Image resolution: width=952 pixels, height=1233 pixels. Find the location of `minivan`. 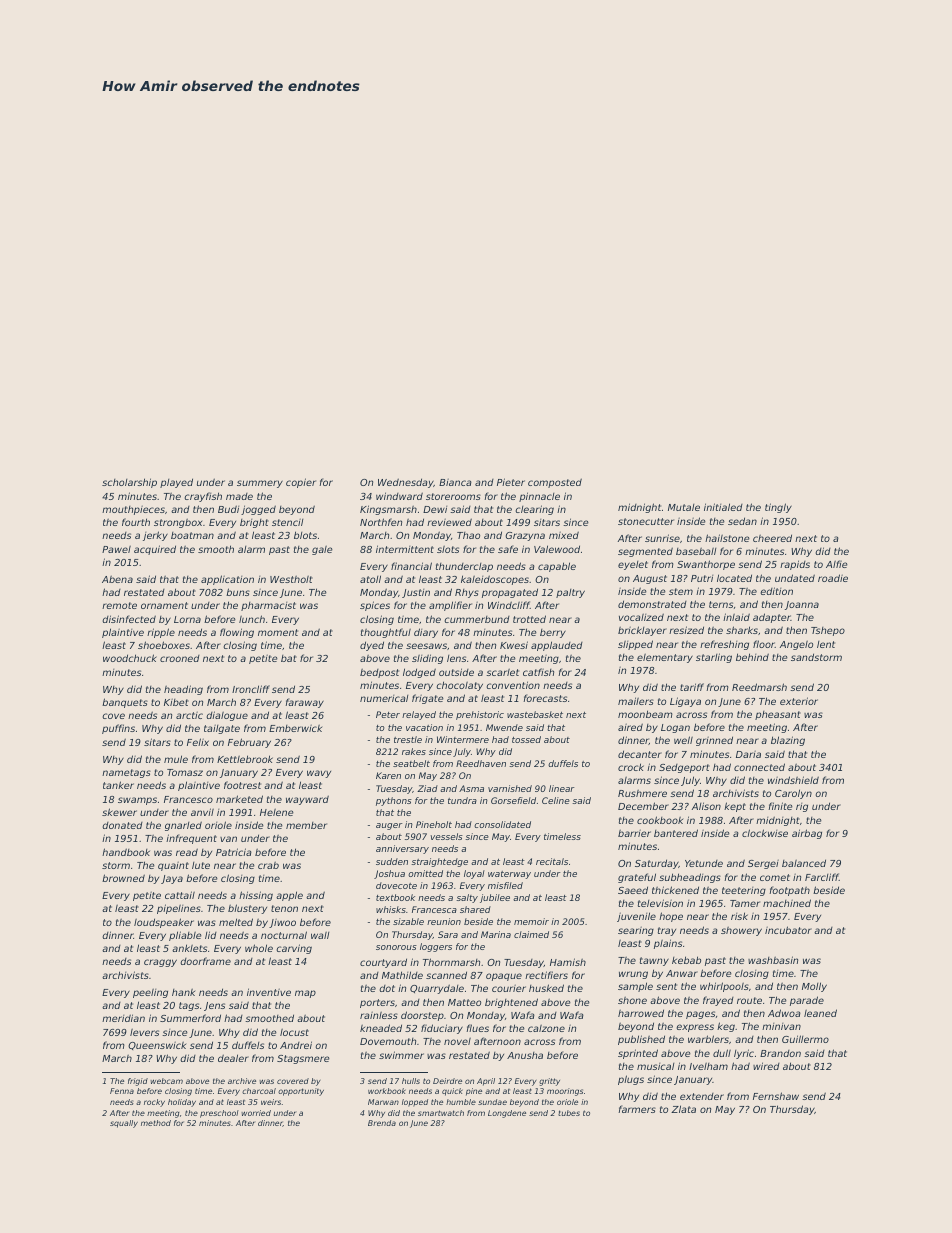

minivan is located at coordinates (781, 1026).
